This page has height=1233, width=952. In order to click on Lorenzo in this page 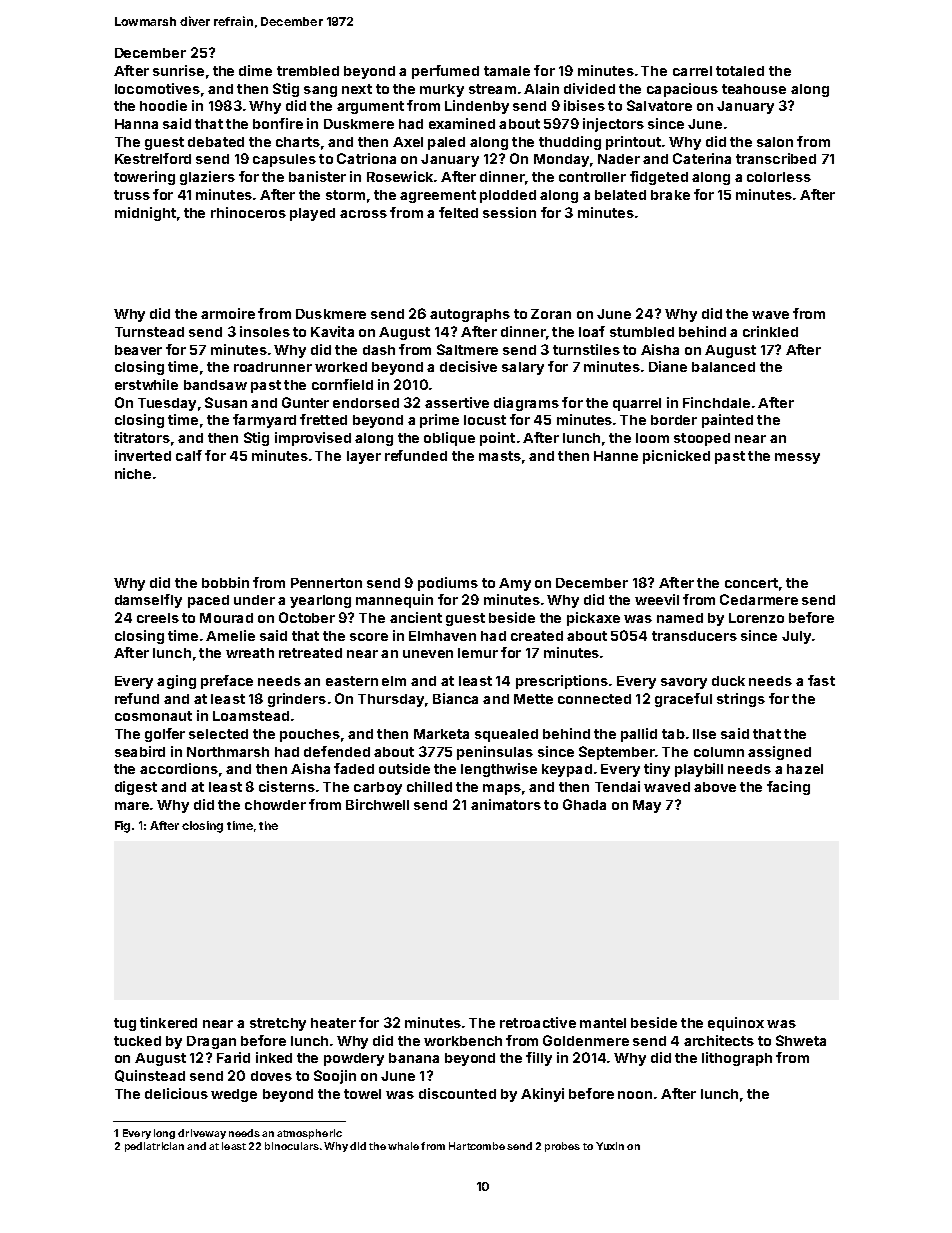, I will do `click(756, 618)`.
